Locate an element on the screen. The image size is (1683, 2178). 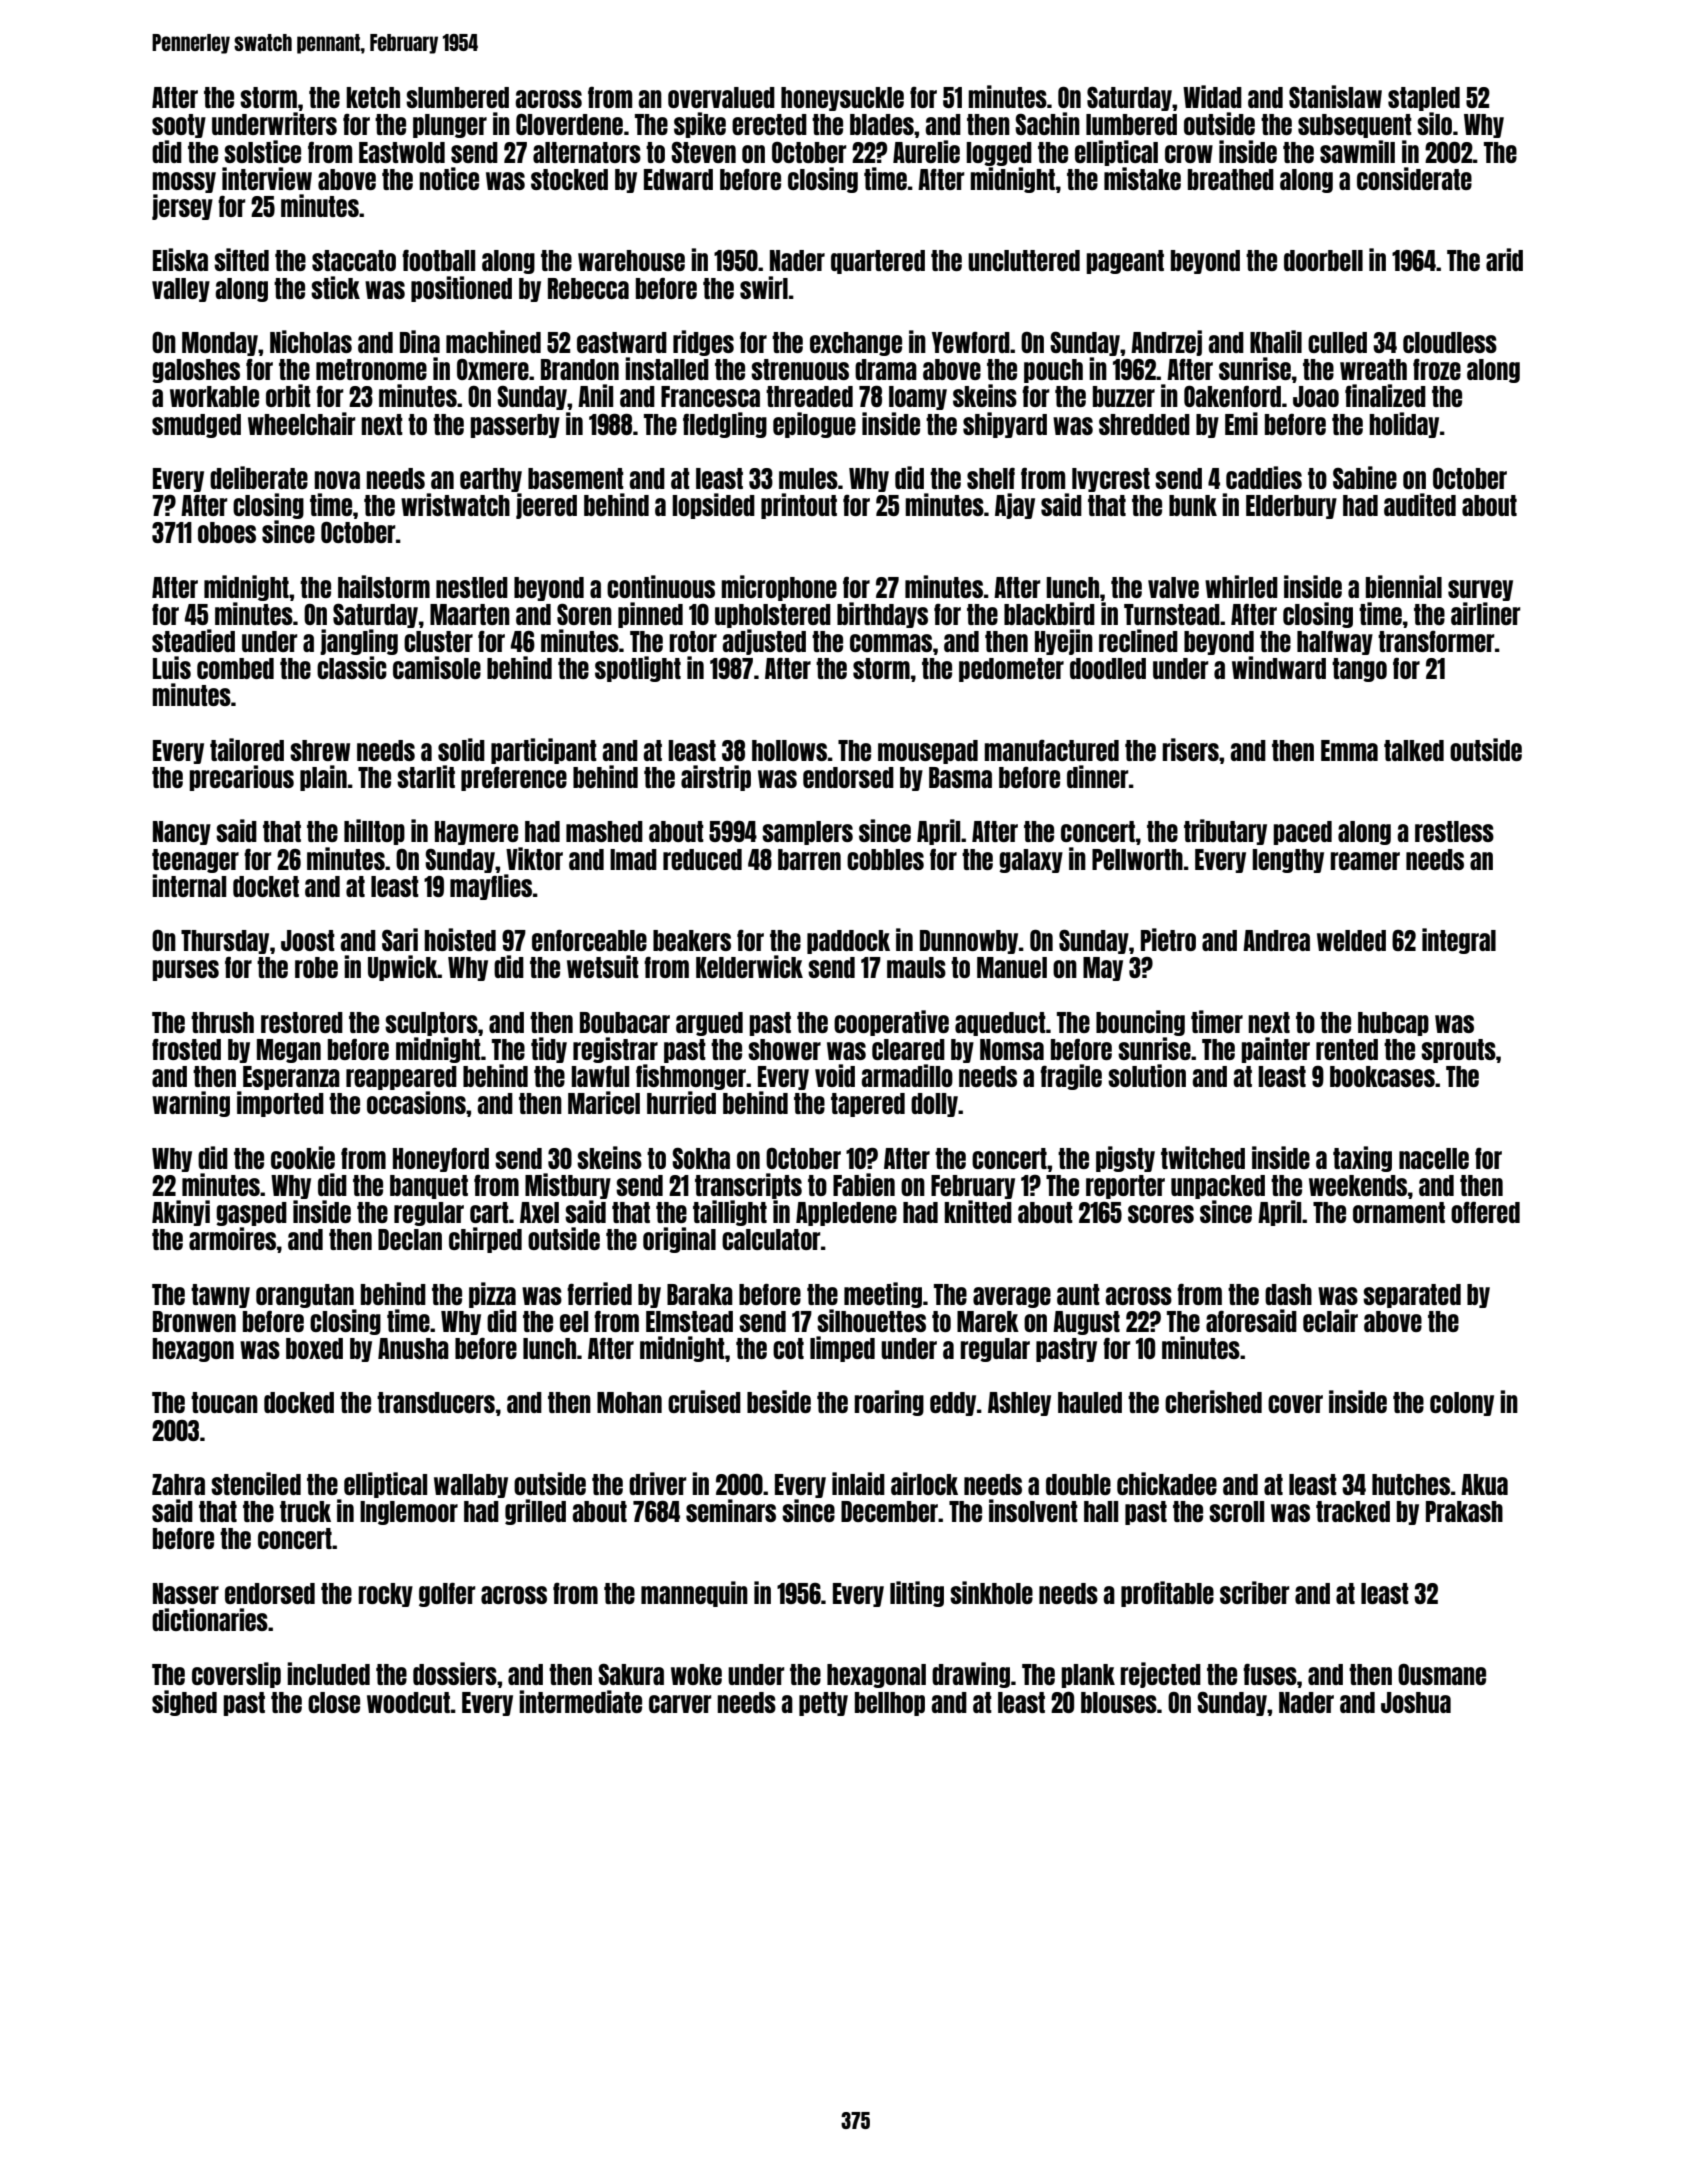
dash is located at coordinates (1288, 1294).
